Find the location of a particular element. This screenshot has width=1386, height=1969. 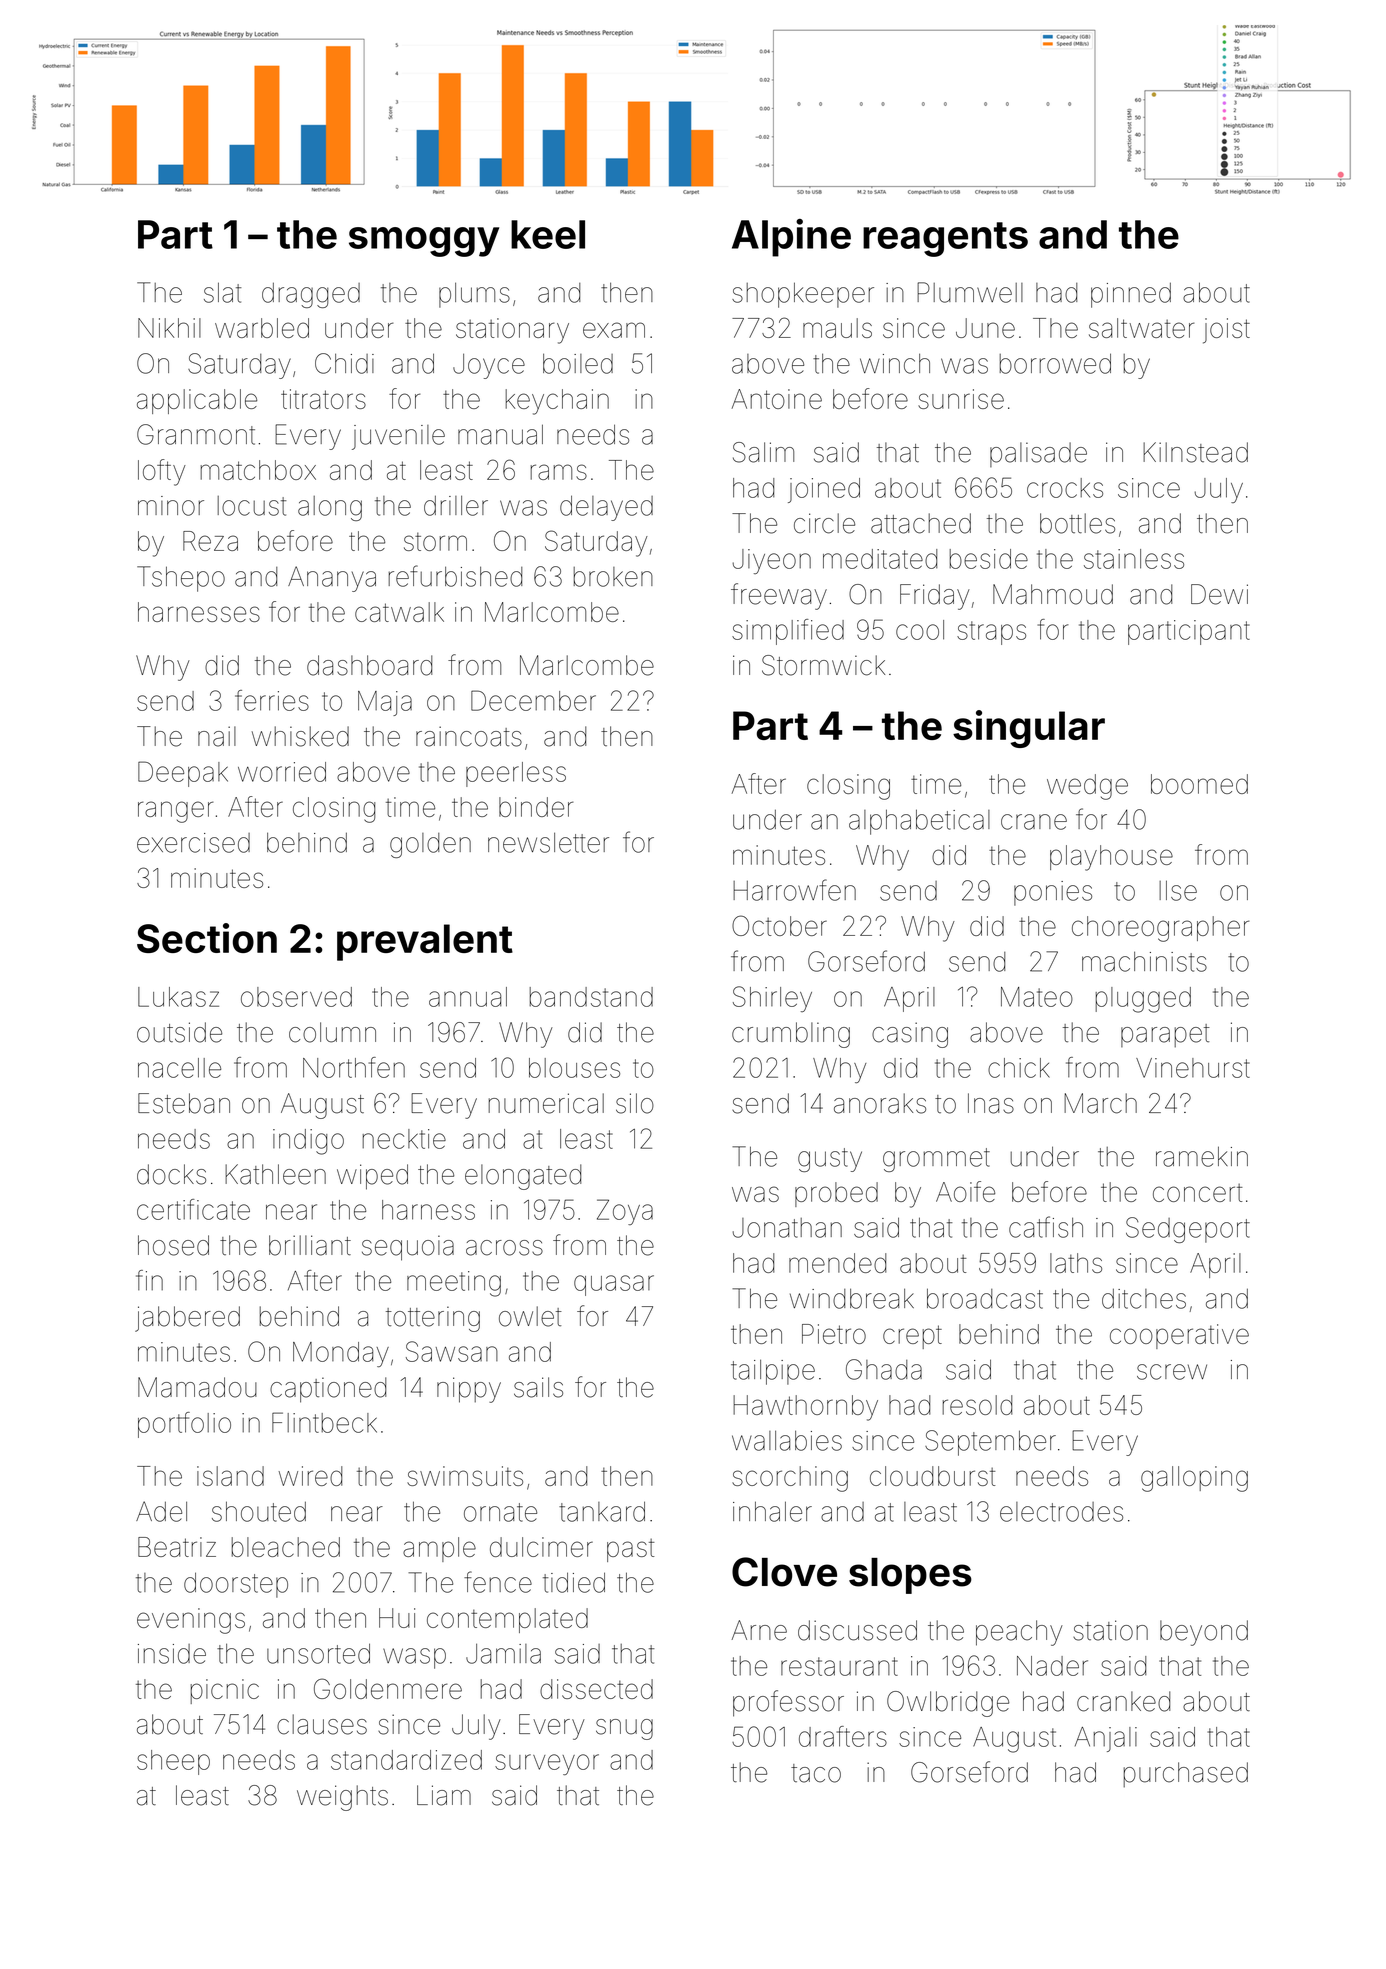

nail is located at coordinates (217, 736).
